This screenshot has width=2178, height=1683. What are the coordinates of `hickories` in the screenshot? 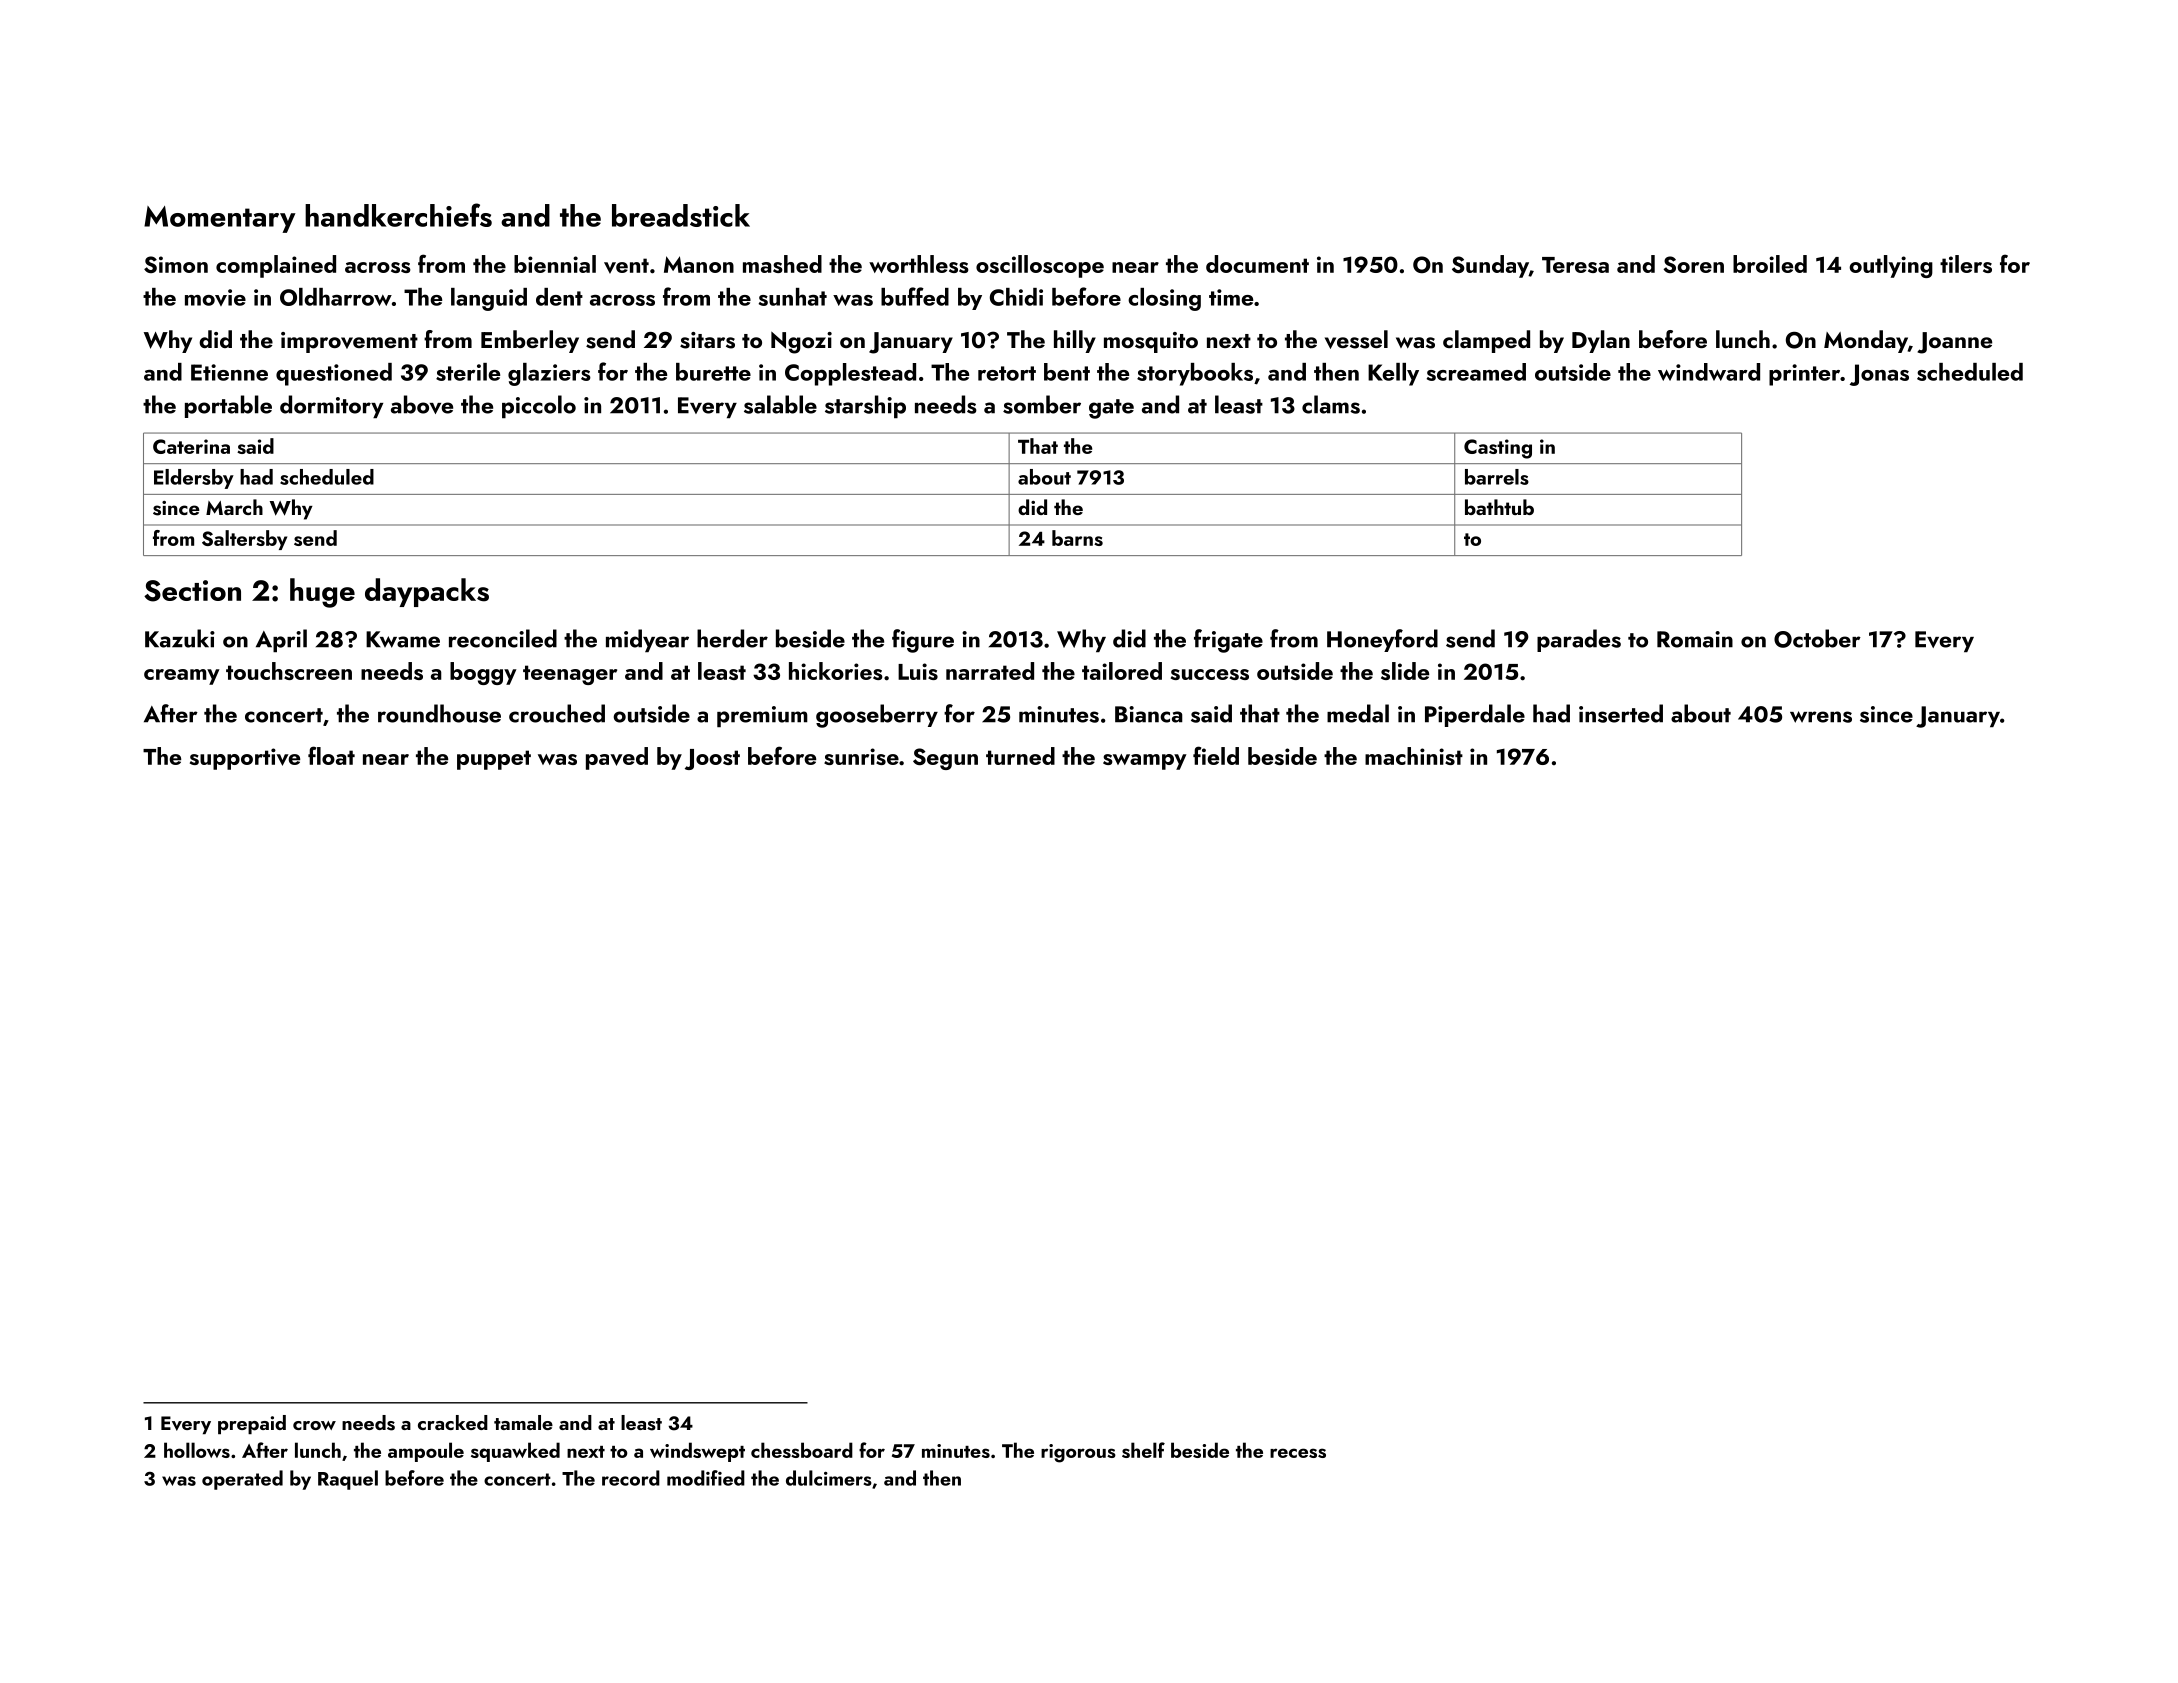 It's located at (836, 671).
